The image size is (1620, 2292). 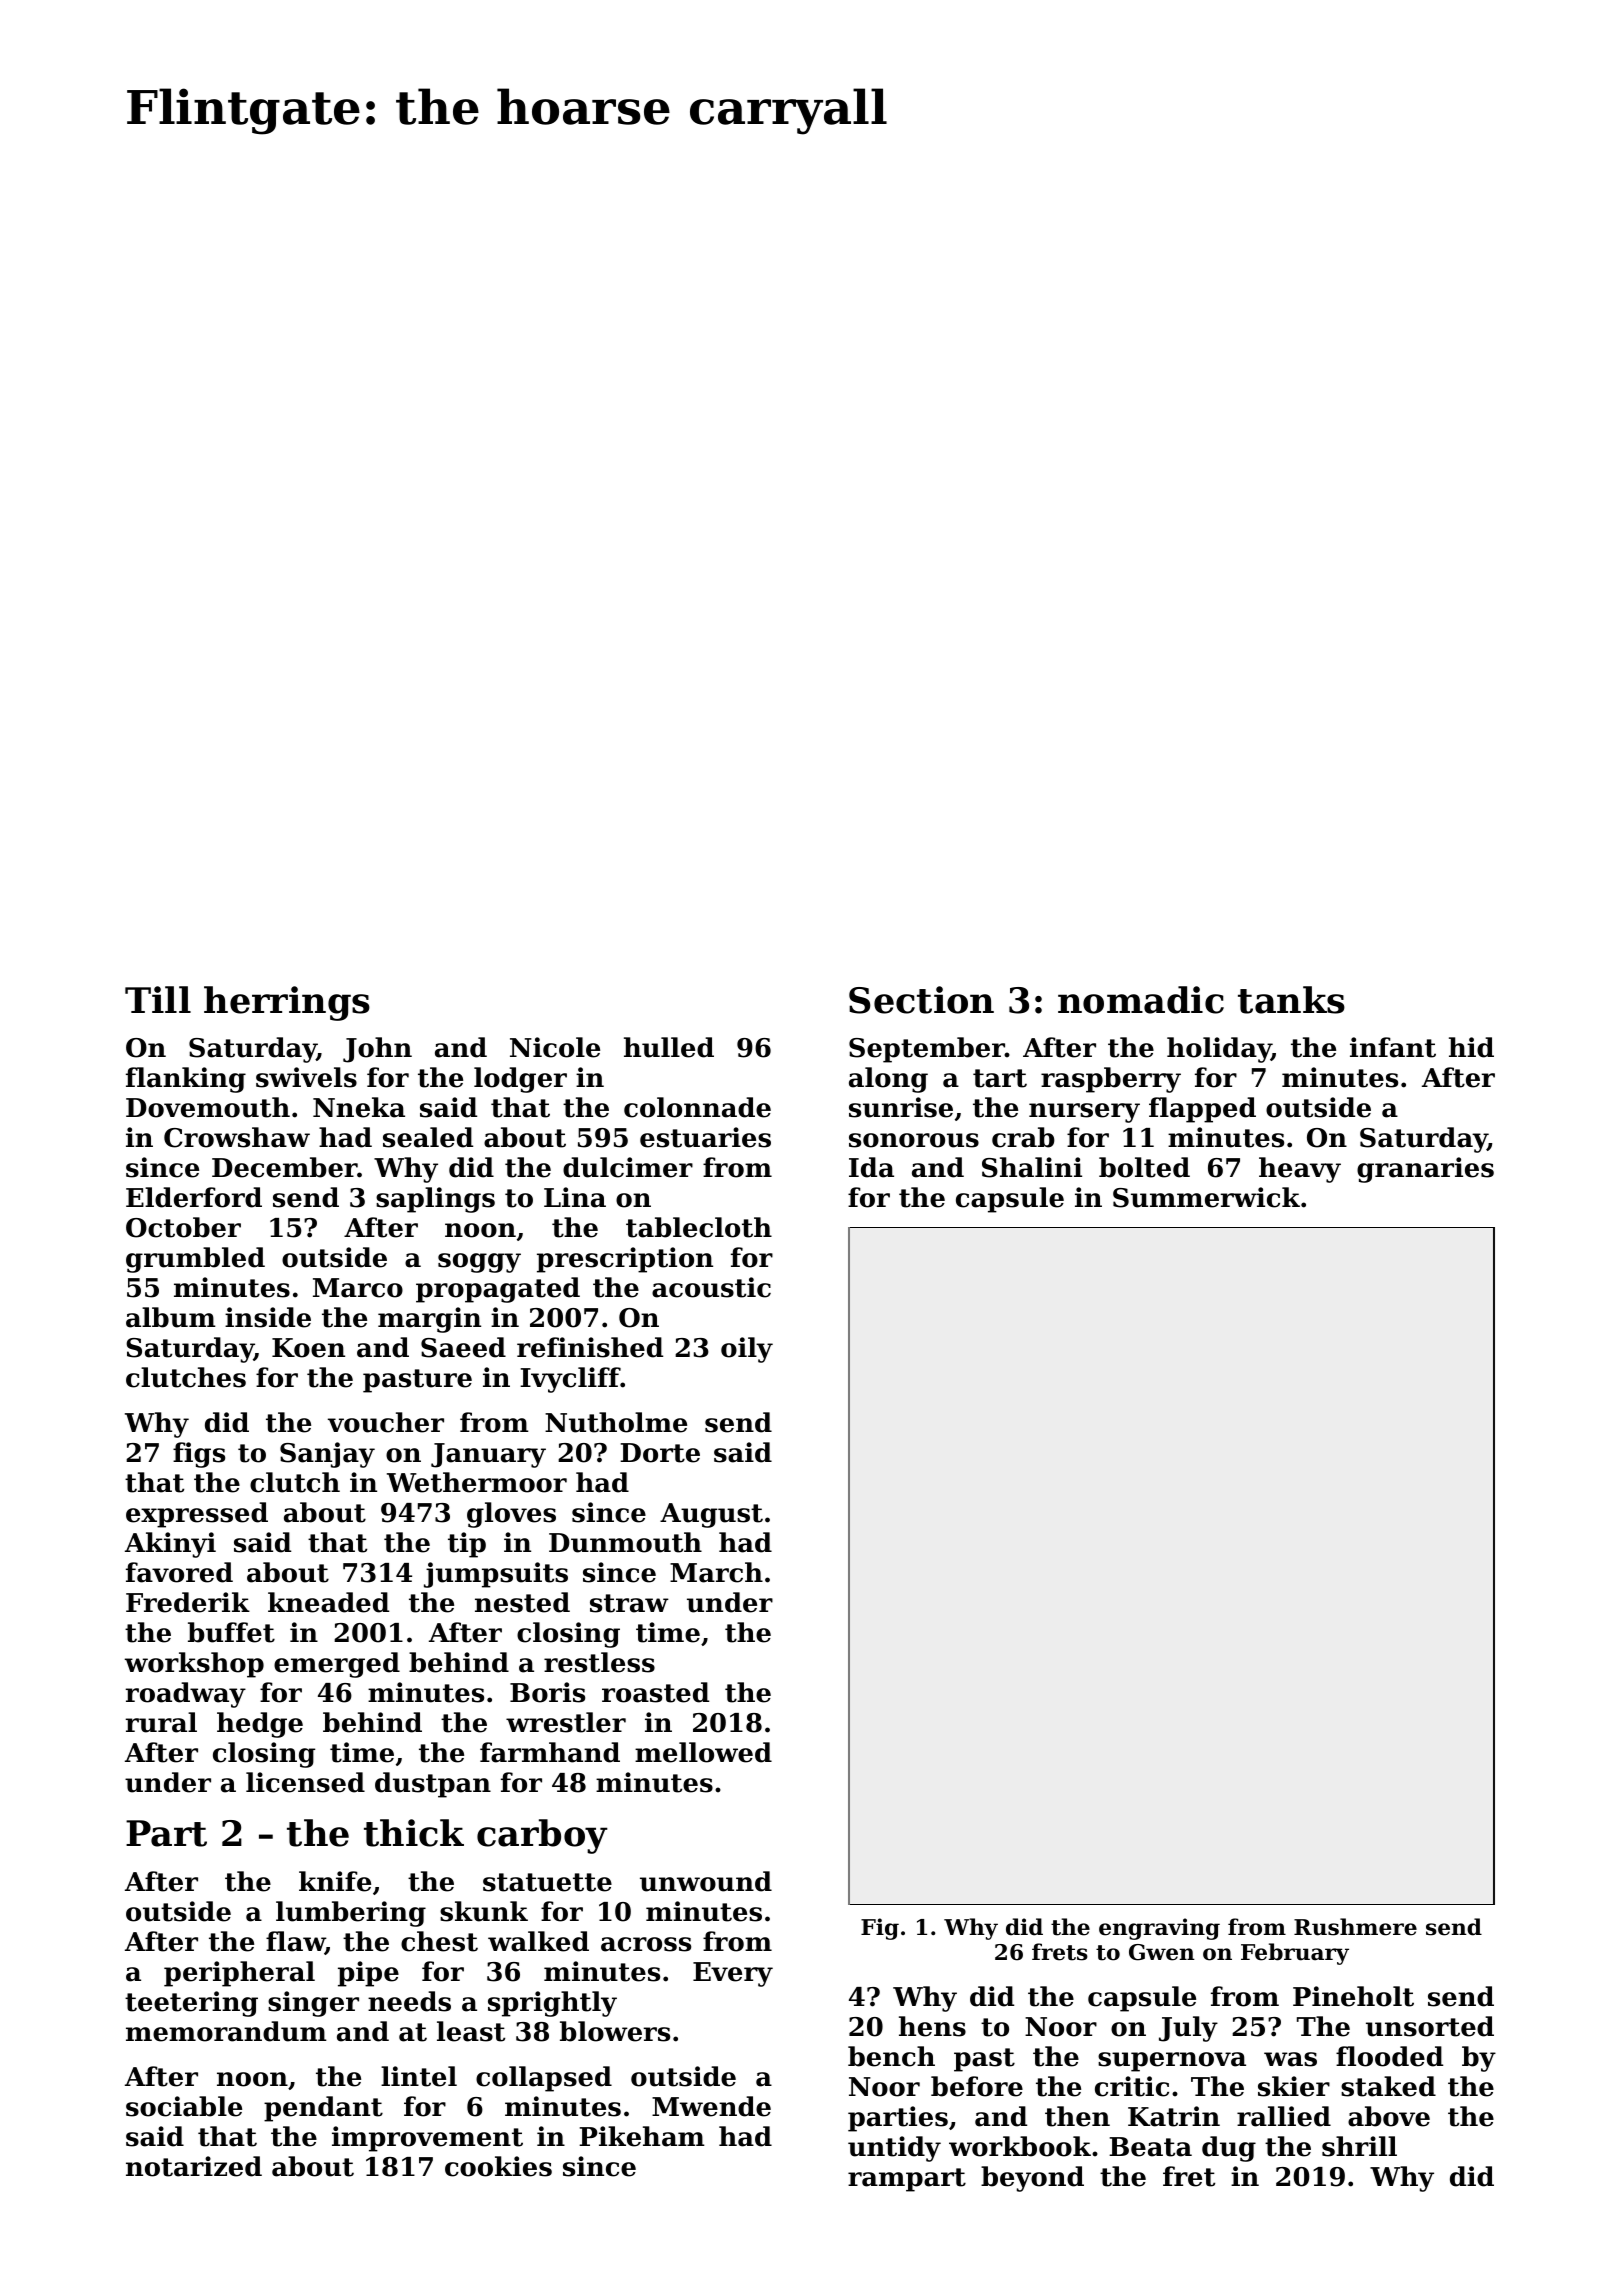 I want to click on notarized, so click(x=194, y=2166).
